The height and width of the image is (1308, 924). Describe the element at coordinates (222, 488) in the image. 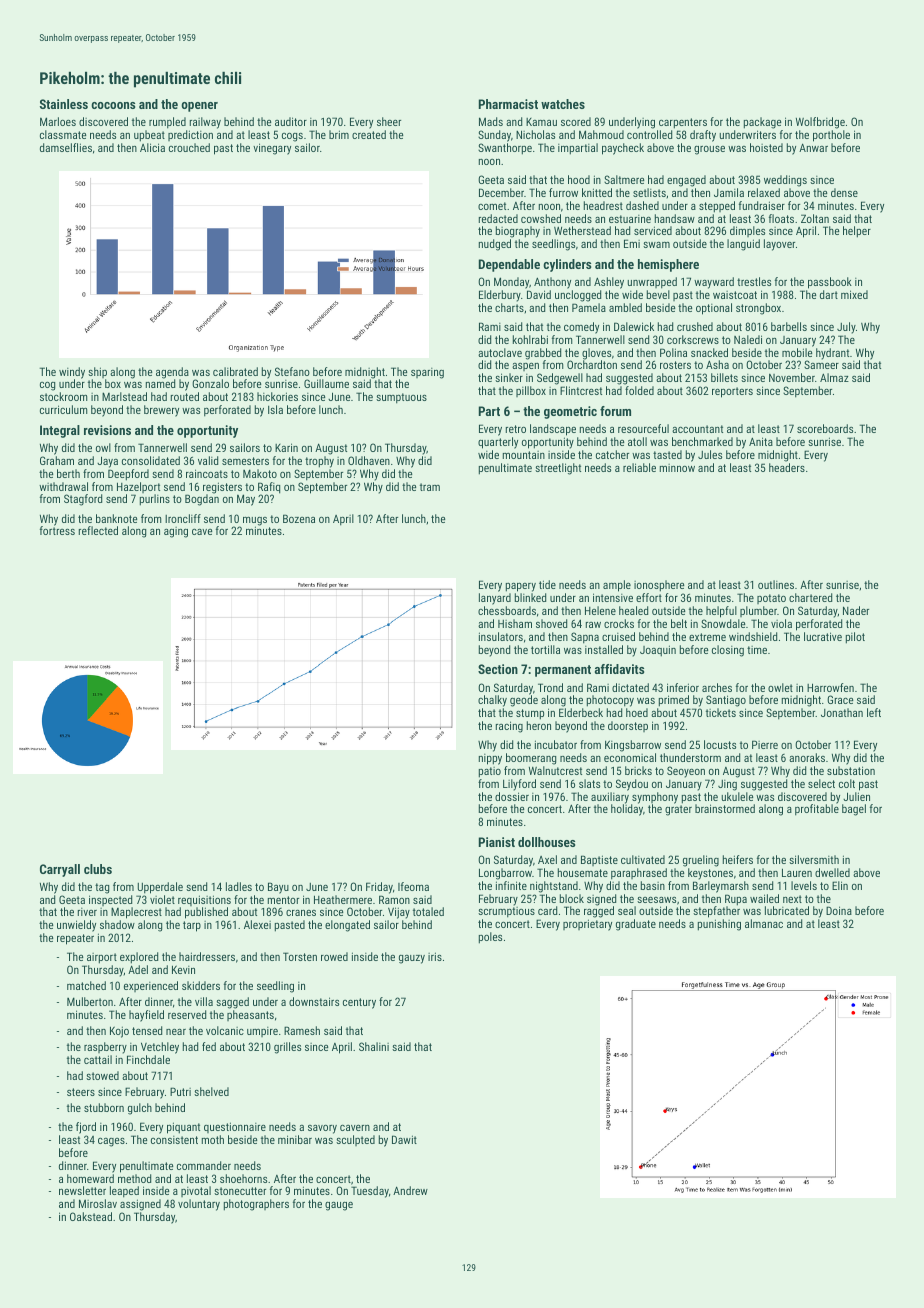

I see `registers` at that location.
